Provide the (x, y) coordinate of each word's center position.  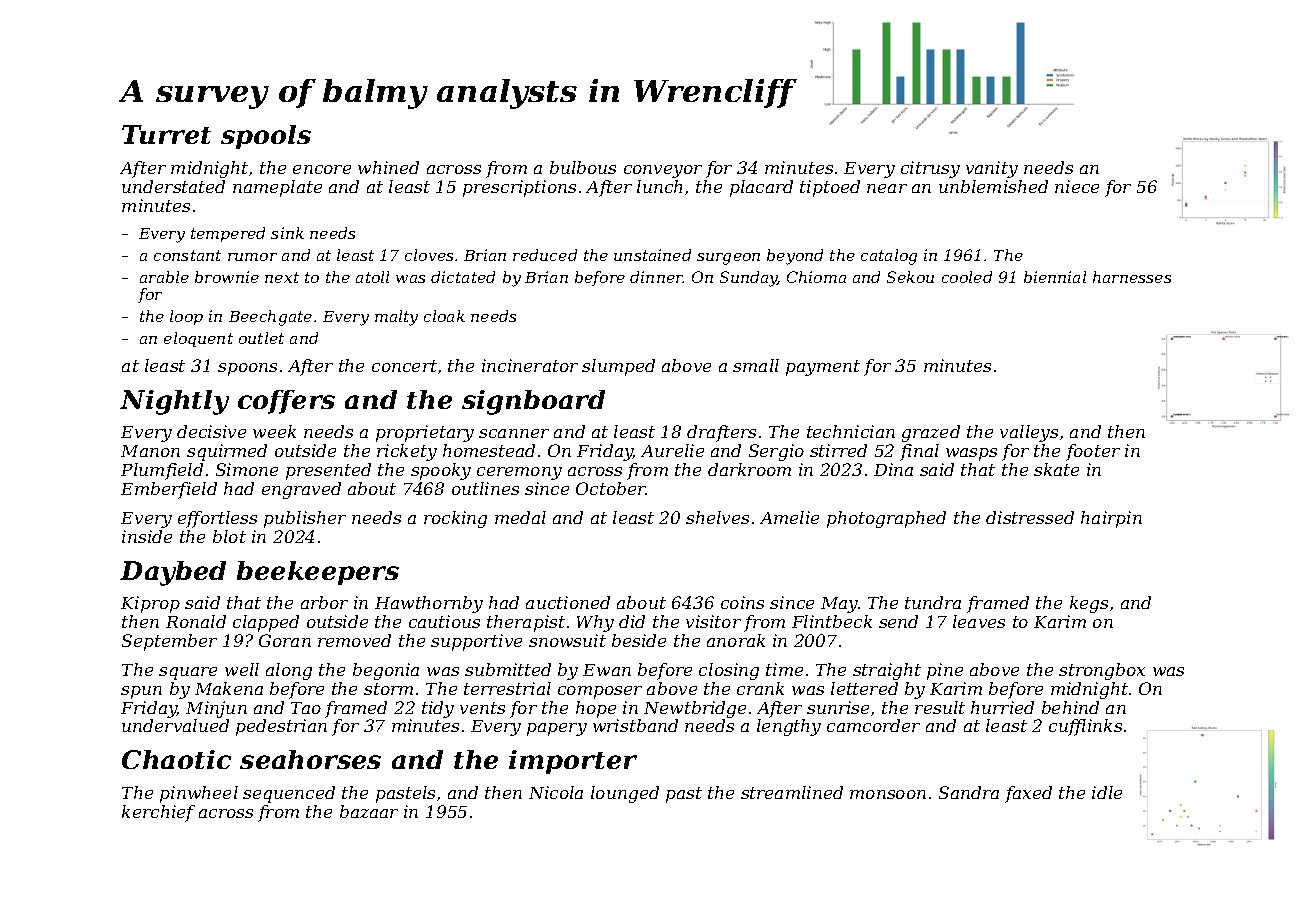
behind (1070, 707)
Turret (166, 134)
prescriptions (519, 188)
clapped (266, 623)
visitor (713, 621)
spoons (247, 369)
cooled (967, 277)
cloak (444, 316)
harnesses (1132, 277)
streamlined (792, 792)
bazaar (369, 811)
